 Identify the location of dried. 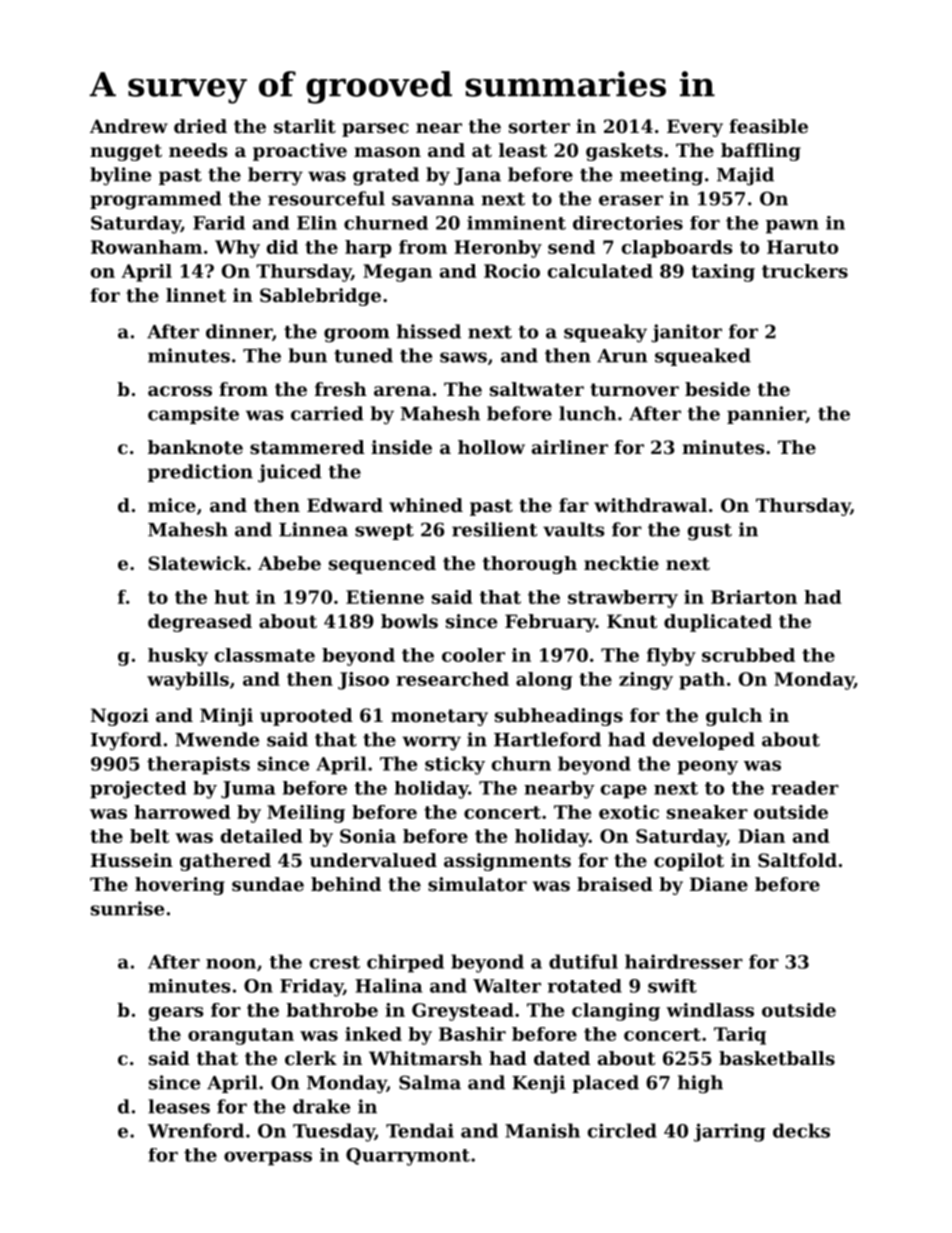
(200, 126).
